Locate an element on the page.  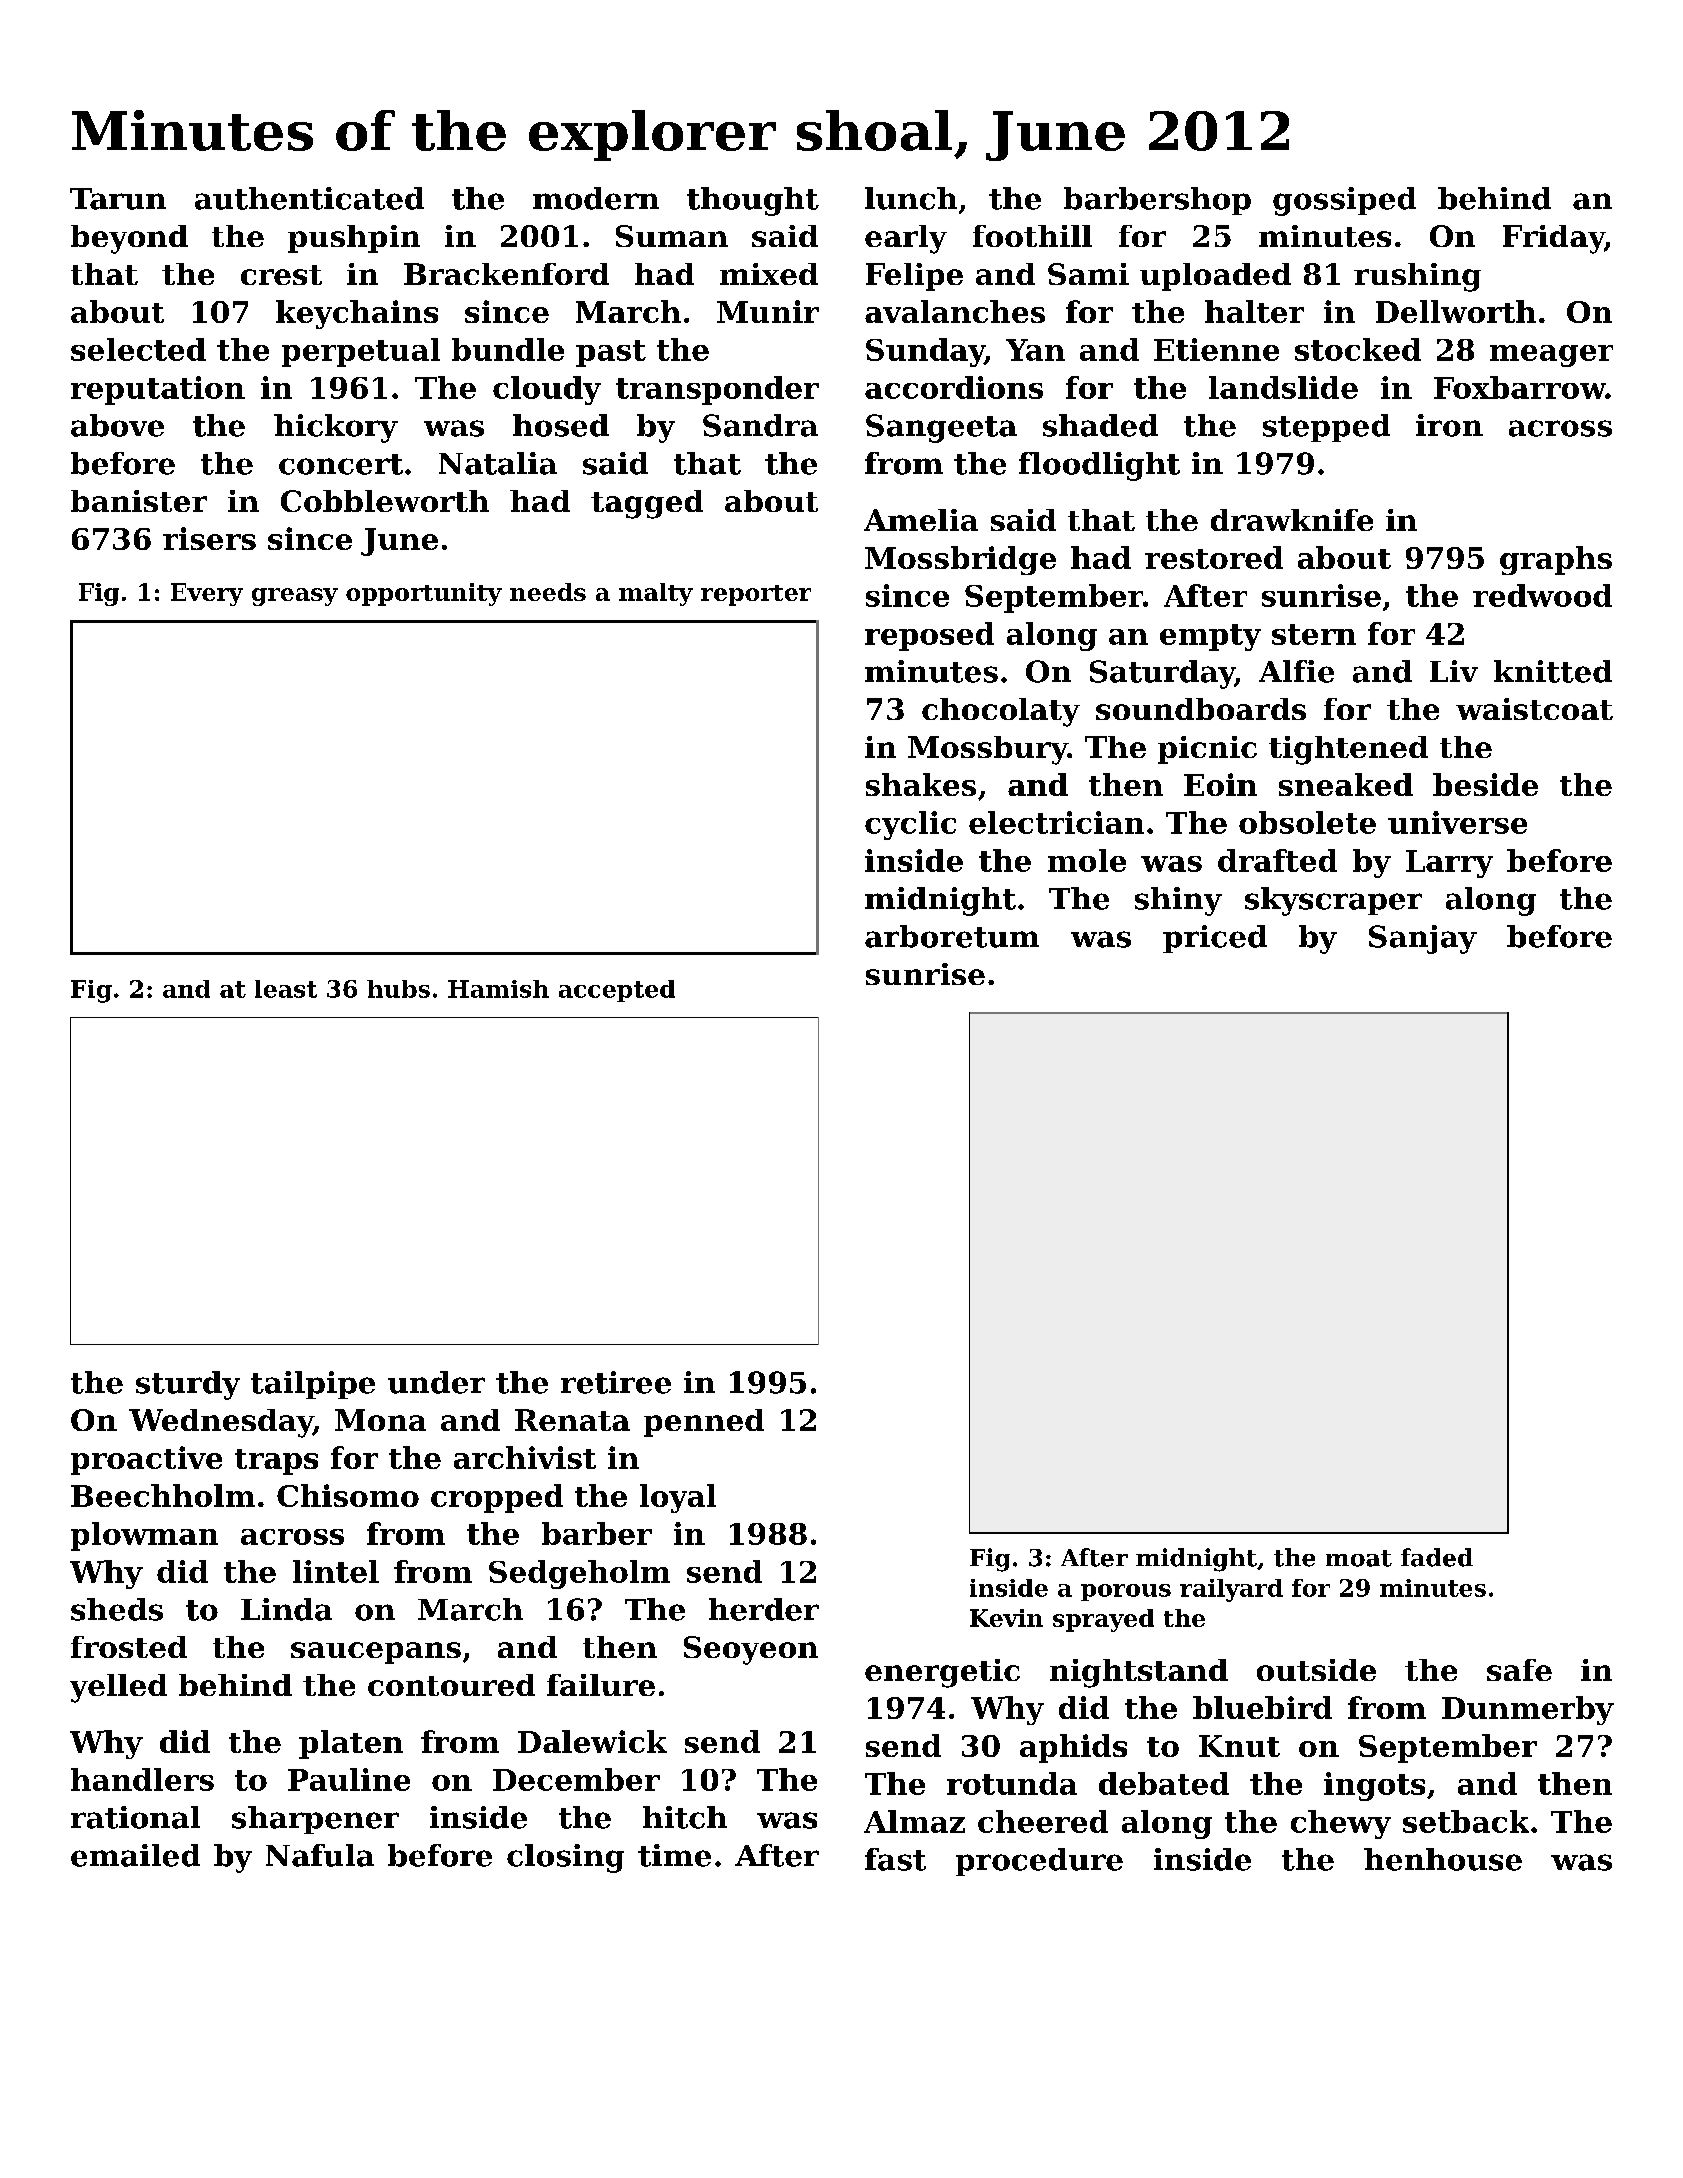
Mona is located at coordinates (380, 1420).
